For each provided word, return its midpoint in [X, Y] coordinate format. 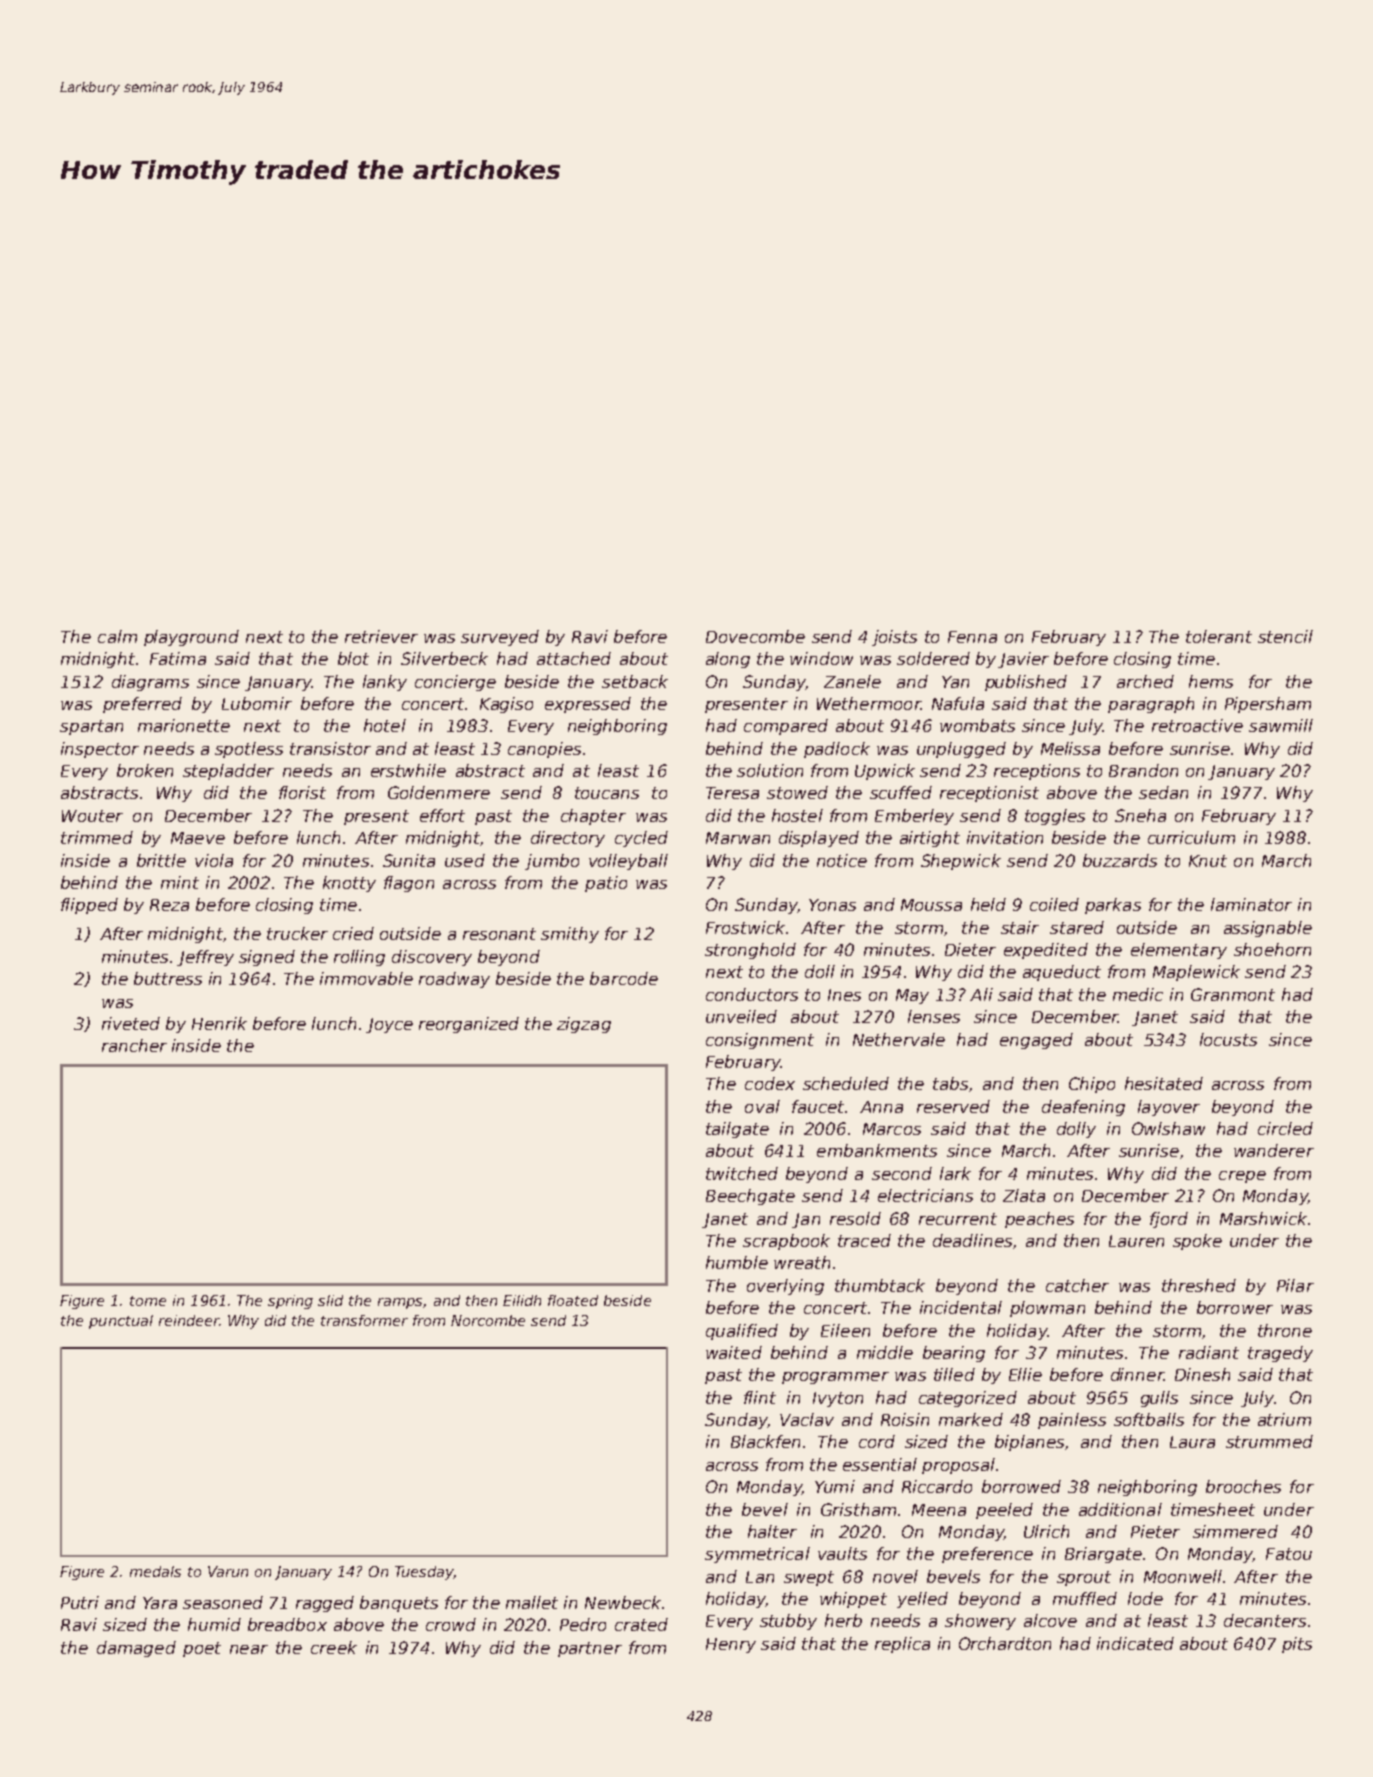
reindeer [189, 1320]
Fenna [972, 637]
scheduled [846, 1083]
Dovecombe [755, 636]
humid [214, 1624]
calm [117, 636]
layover [1169, 1108]
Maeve [198, 838]
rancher [134, 1045]
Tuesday [424, 1573]
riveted [131, 1023]
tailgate [737, 1130]
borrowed [1021, 1486]
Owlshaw [1168, 1128]
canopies [544, 750]
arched [1145, 681]
